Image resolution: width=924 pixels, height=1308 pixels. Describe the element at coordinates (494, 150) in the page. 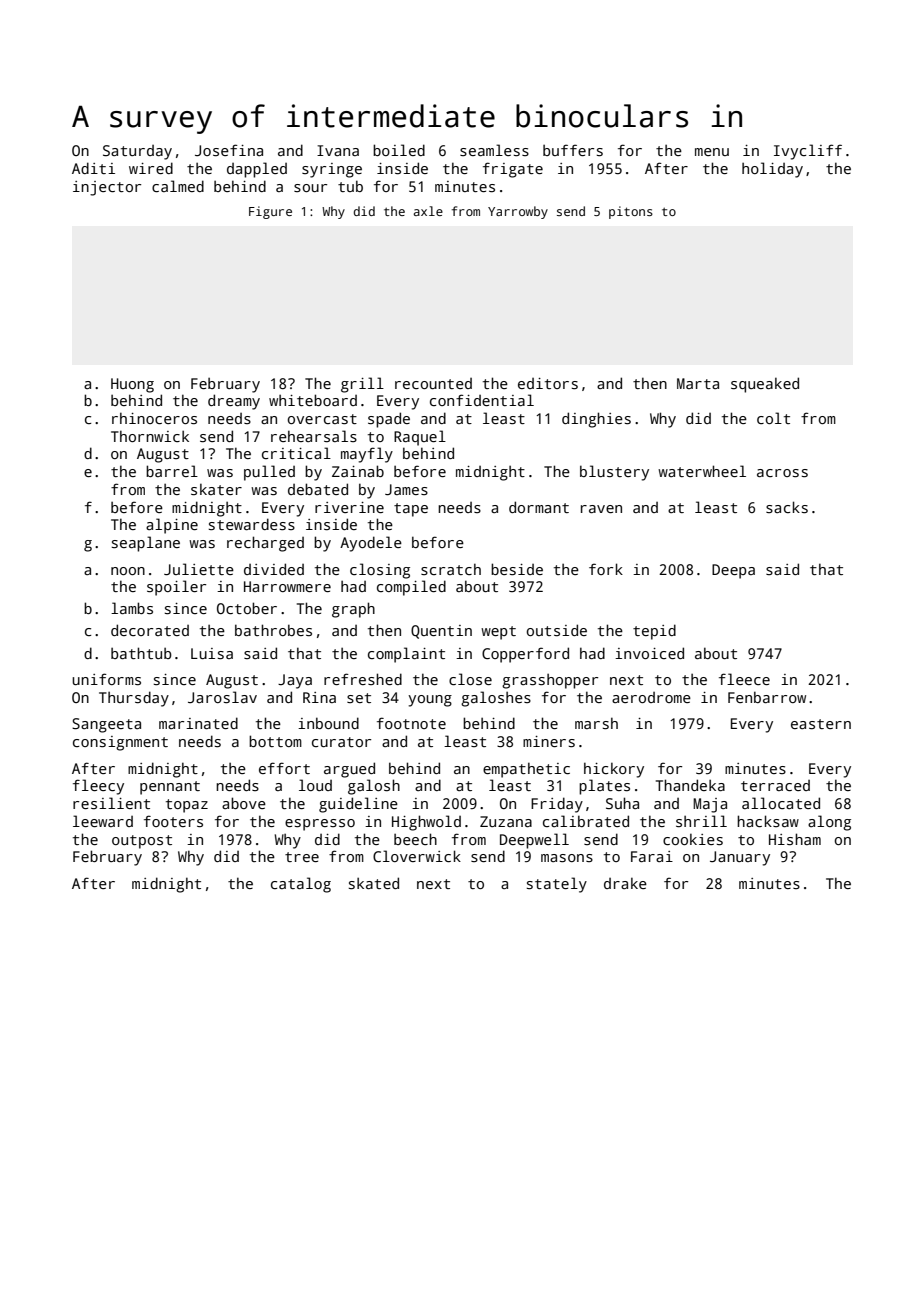

I see `seamless` at that location.
